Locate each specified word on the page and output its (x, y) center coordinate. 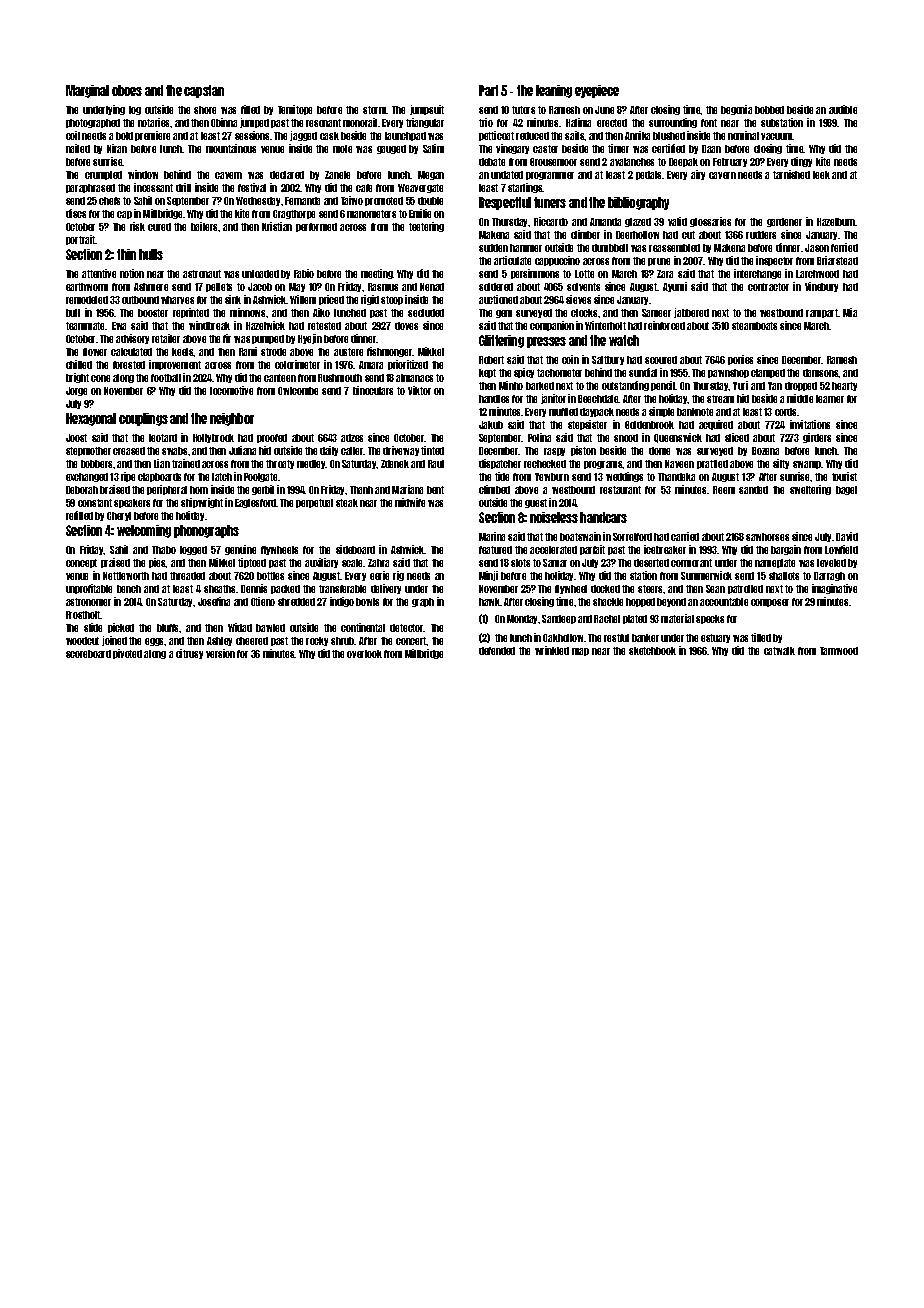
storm (375, 110)
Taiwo (352, 200)
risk (137, 226)
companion (552, 326)
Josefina (214, 601)
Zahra (378, 563)
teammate (86, 326)
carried (685, 536)
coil (73, 135)
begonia (736, 110)
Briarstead (837, 260)
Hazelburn (836, 222)
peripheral (167, 490)
